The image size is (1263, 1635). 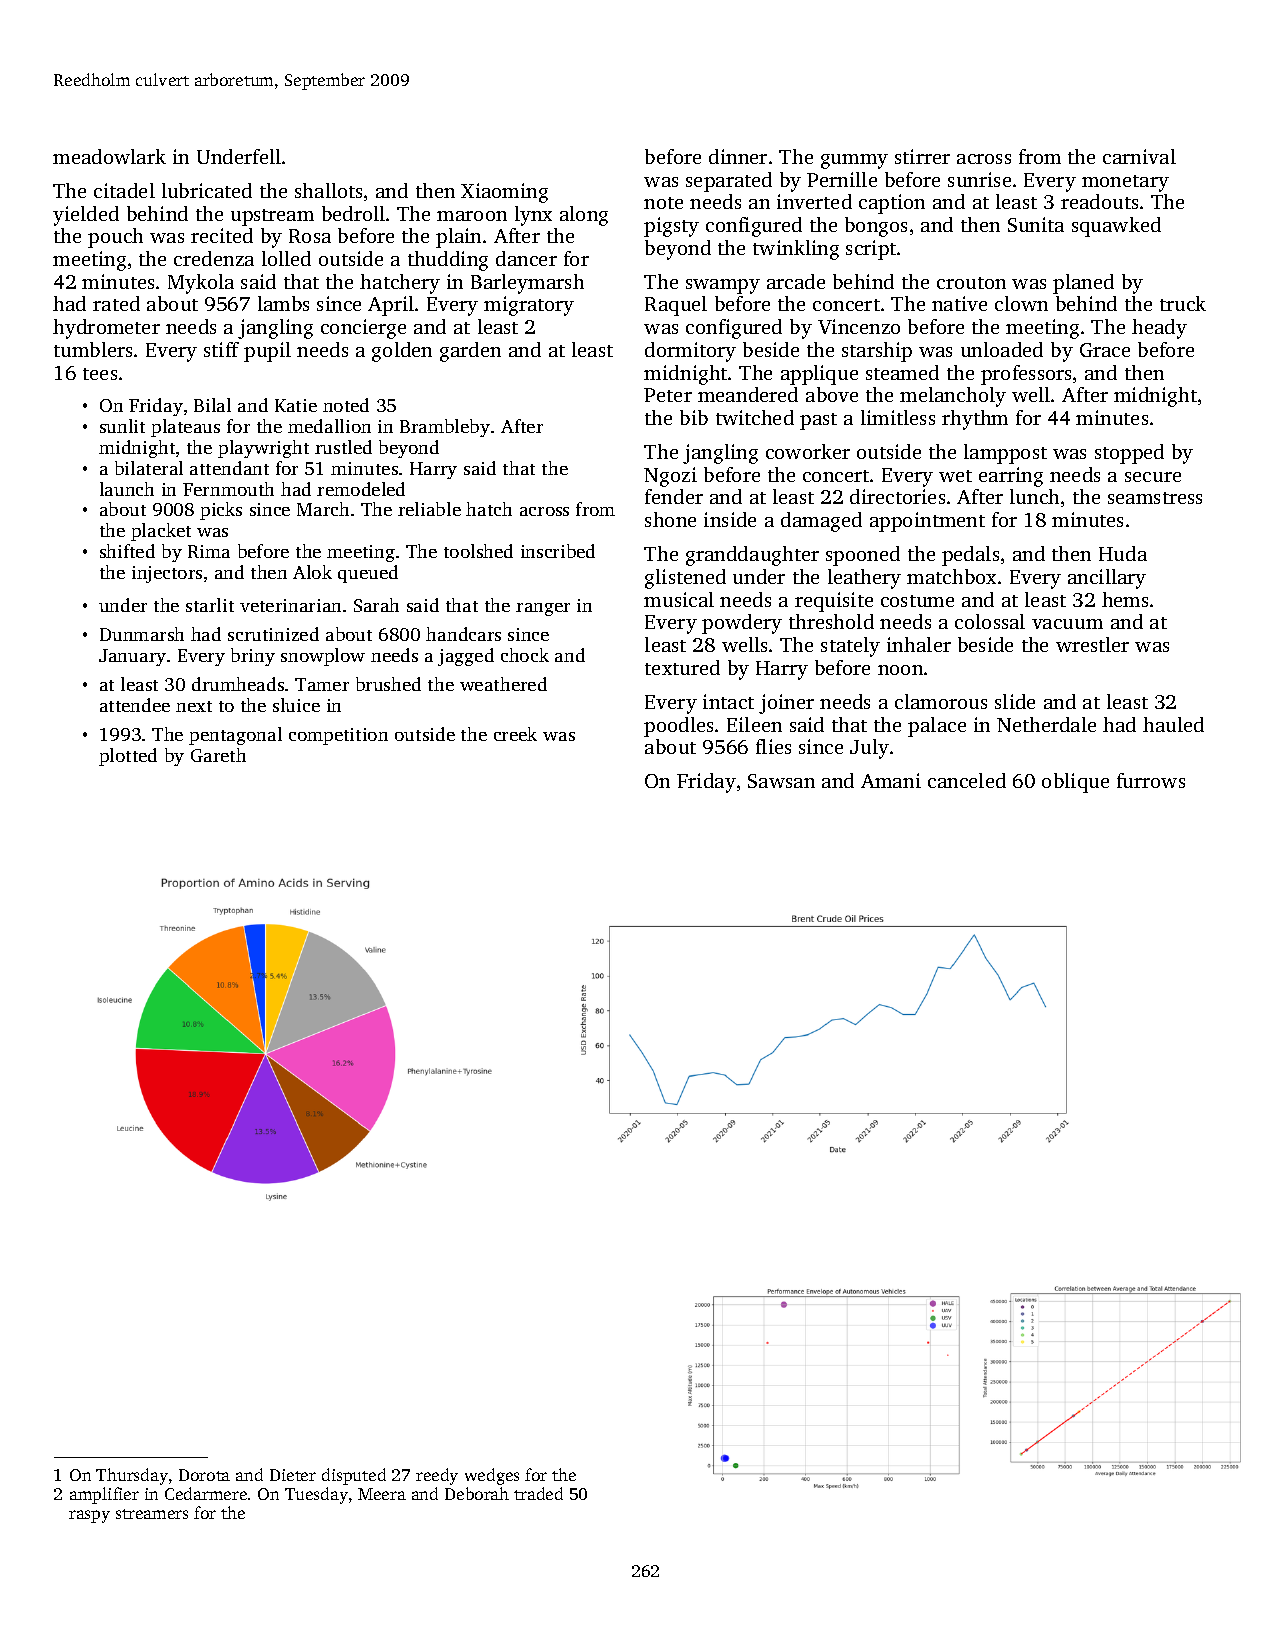 I want to click on Sawsan, so click(x=781, y=781).
